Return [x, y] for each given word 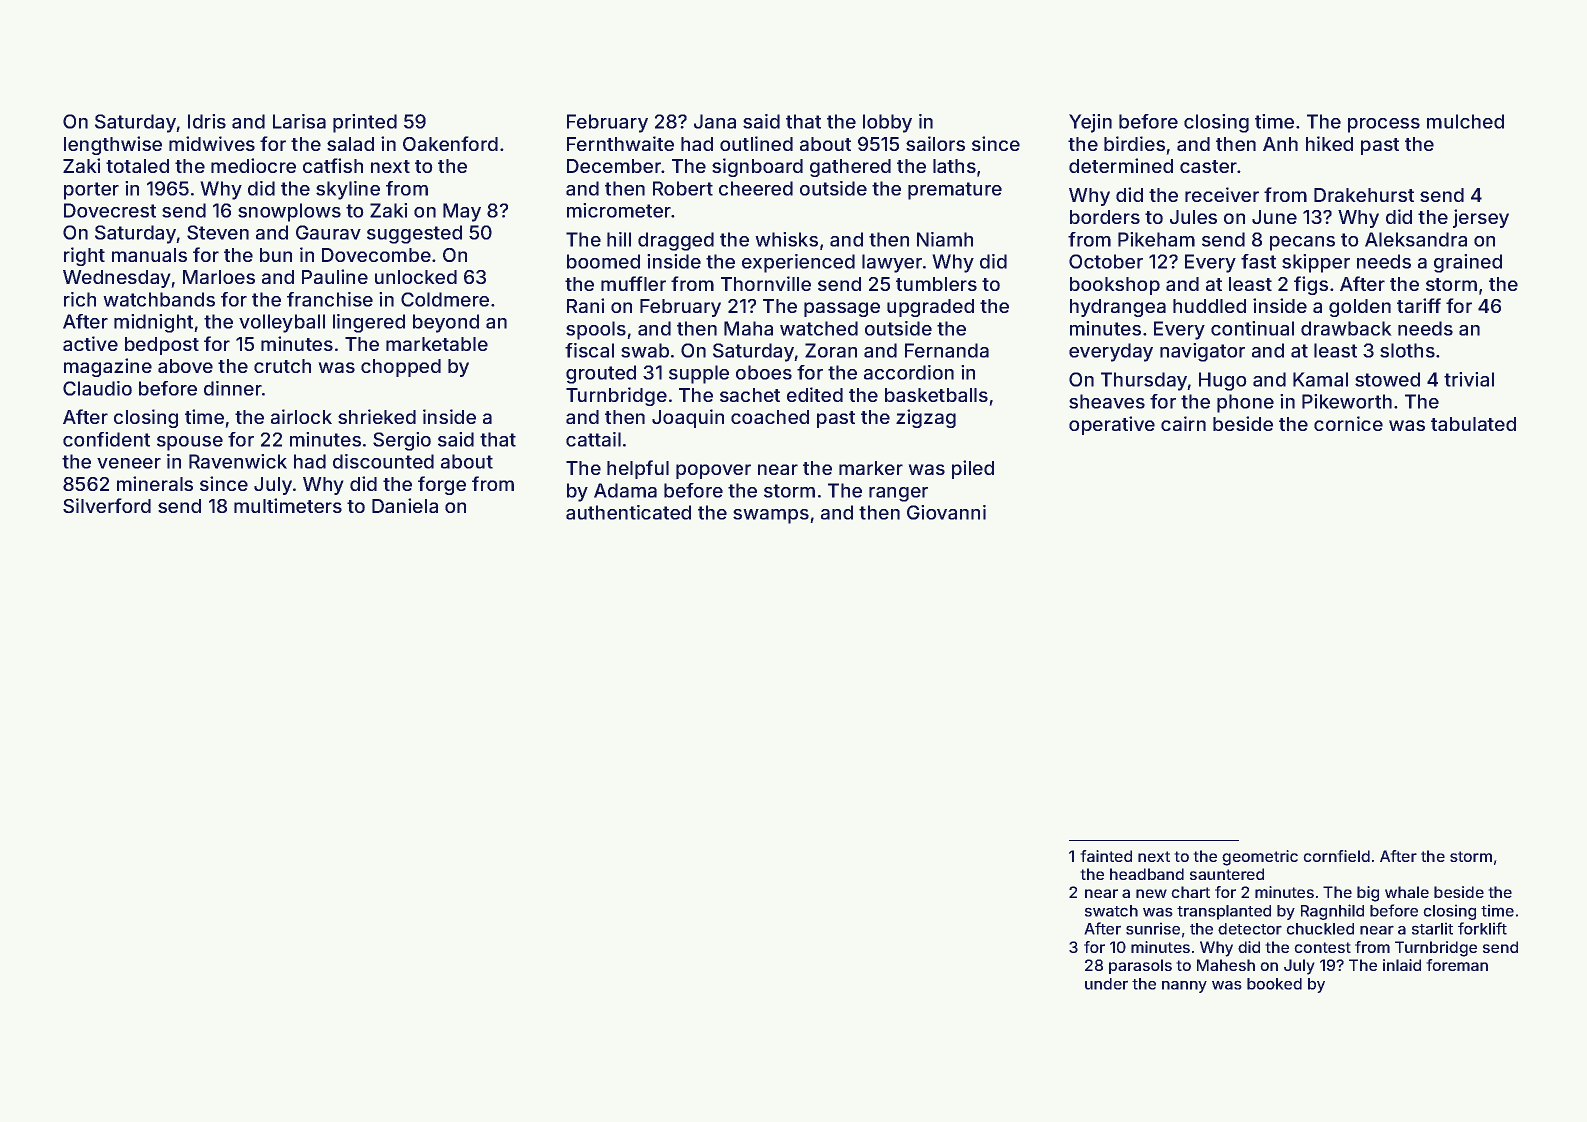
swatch [1111, 911]
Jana [715, 121]
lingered [369, 323]
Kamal [1320, 379]
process [1384, 125]
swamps [771, 516]
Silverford [107, 505]
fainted [1106, 856]
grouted [601, 374]
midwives [212, 143]
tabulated [1473, 424]
